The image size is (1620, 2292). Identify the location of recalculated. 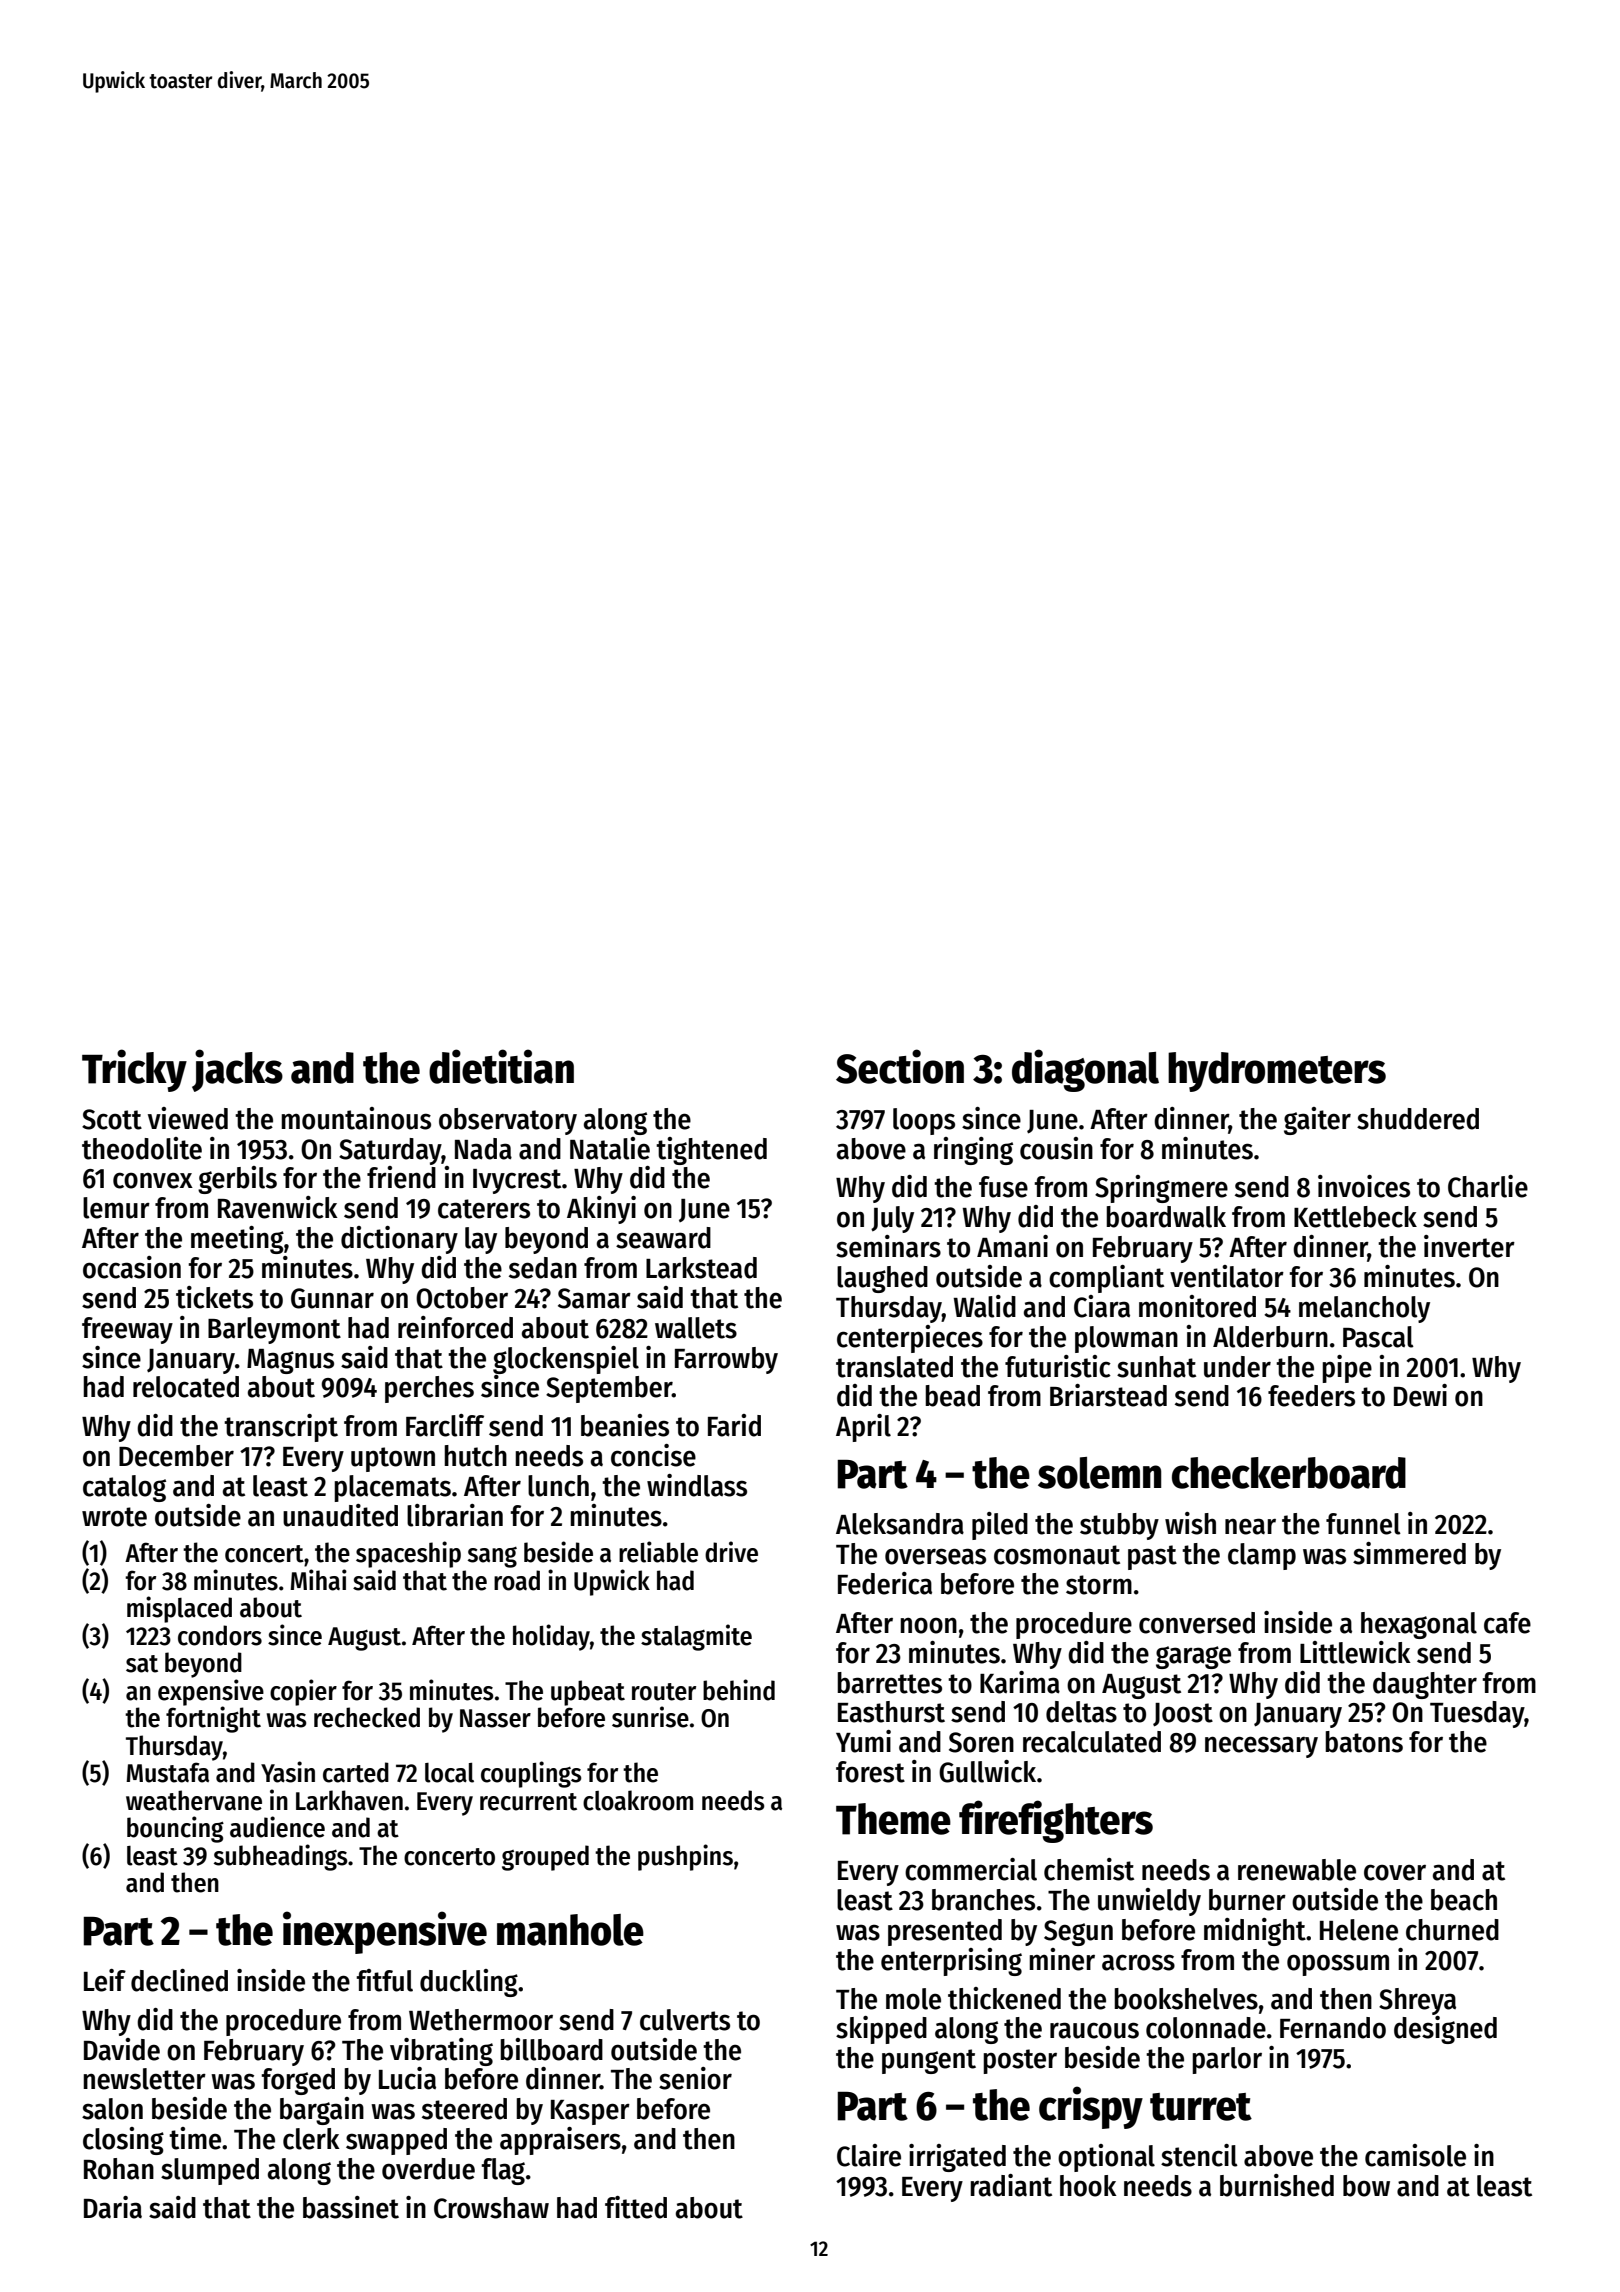
(1092, 1742).
